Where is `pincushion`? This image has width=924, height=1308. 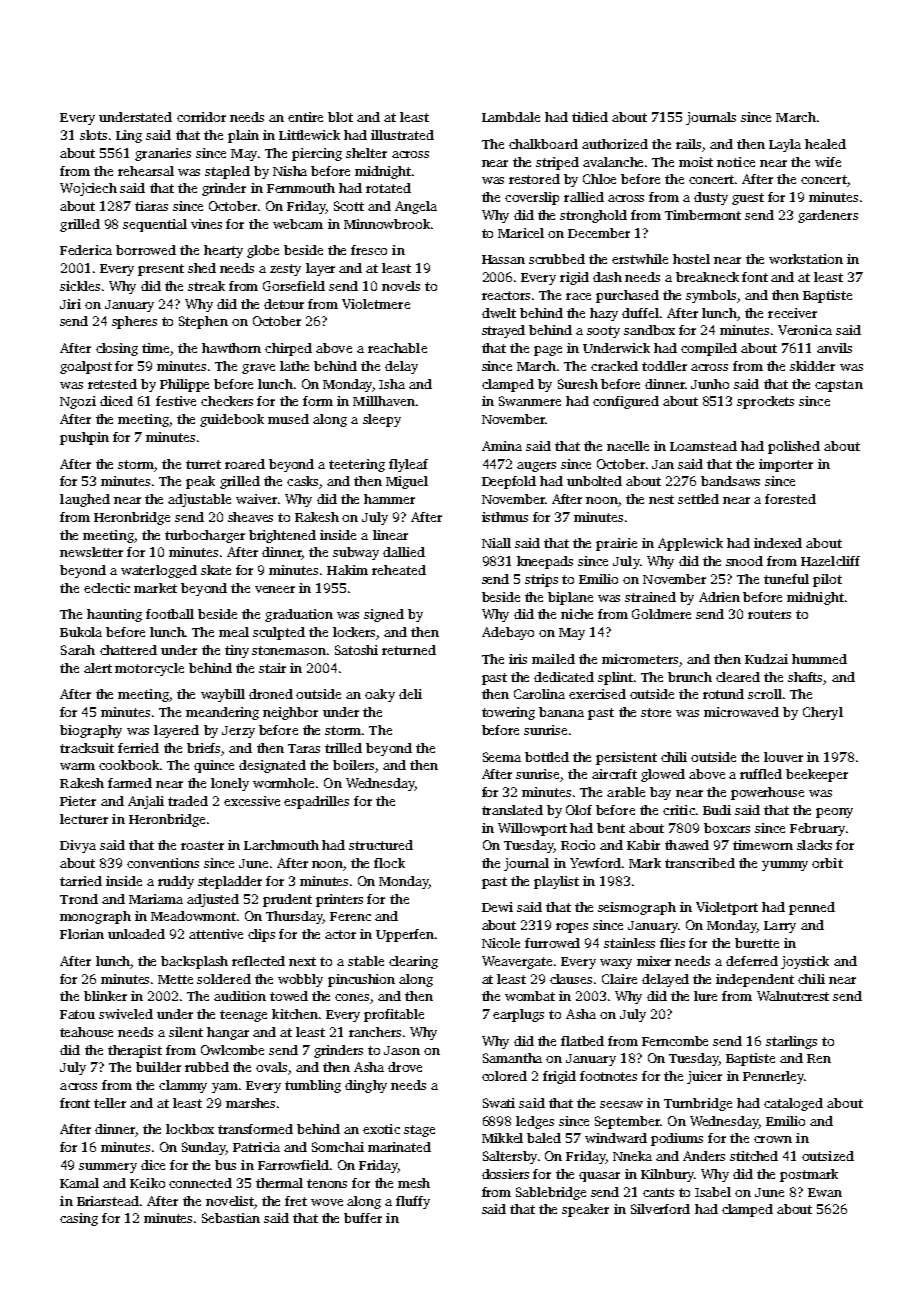
pincushion is located at coordinates (361, 980).
